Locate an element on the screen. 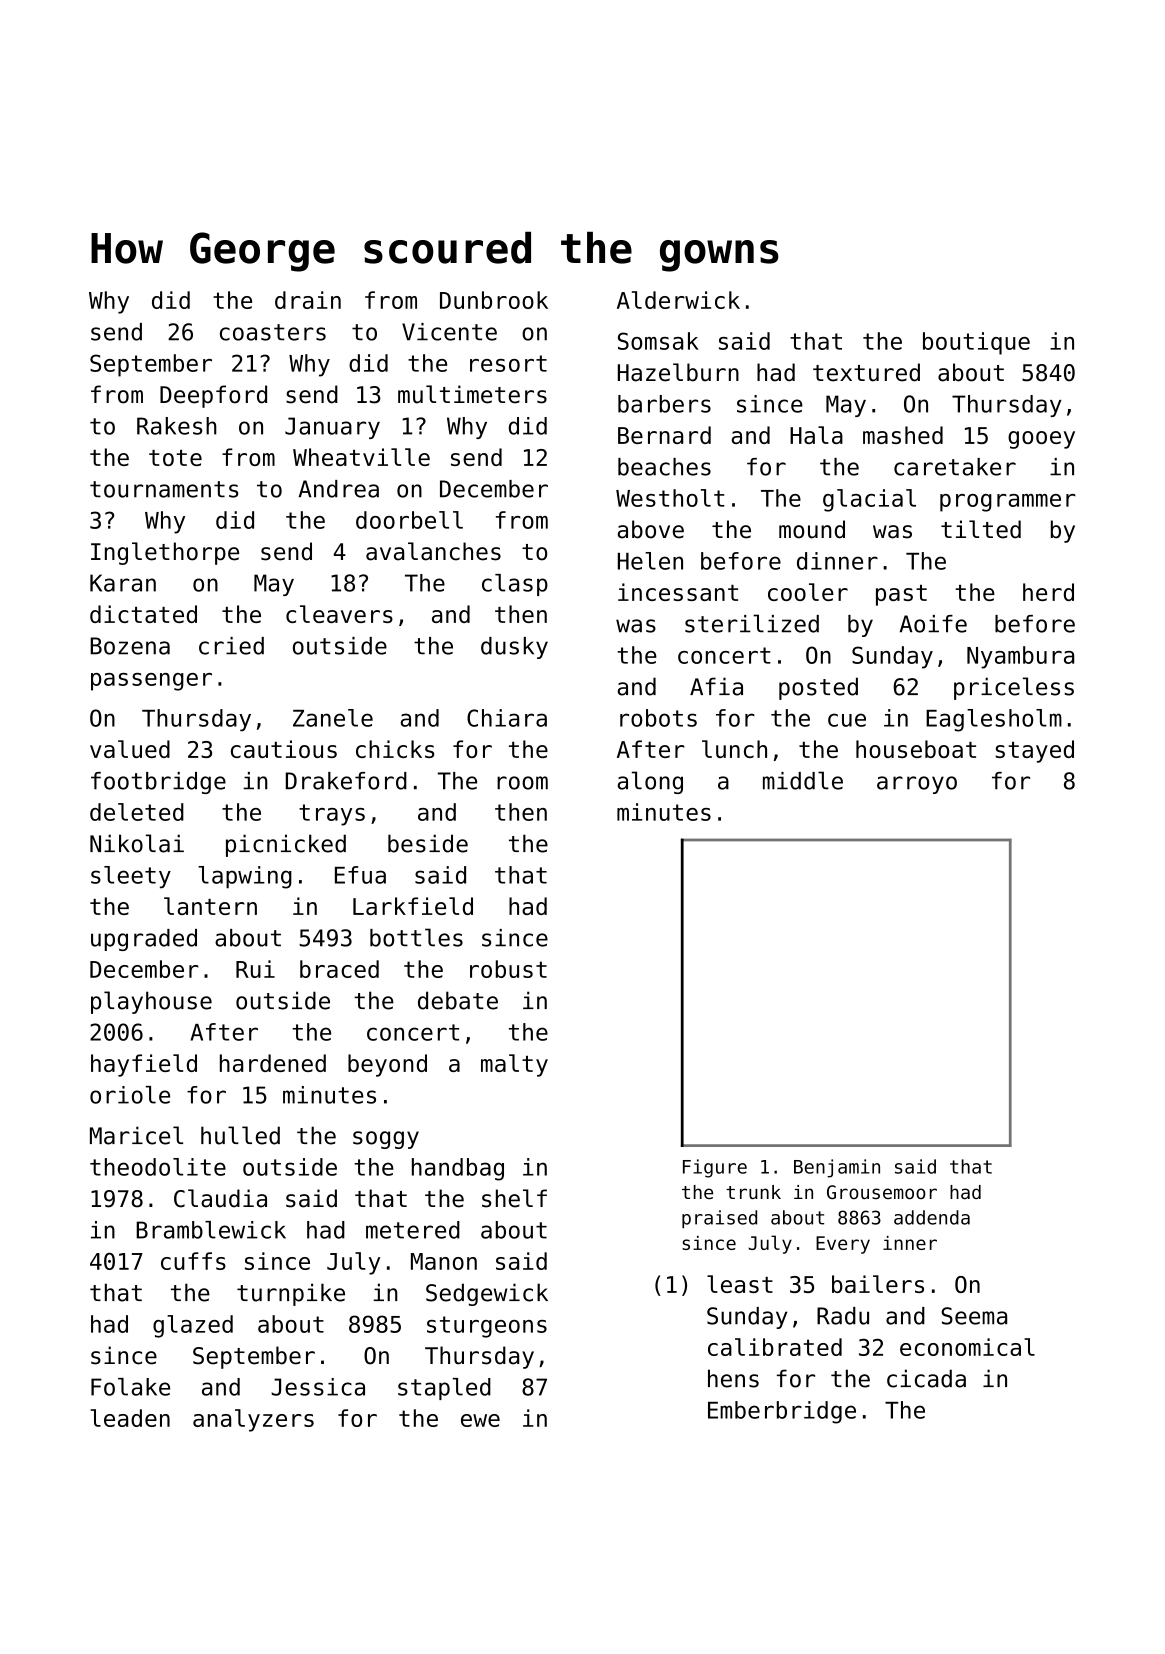 The image size is (1165, 1654). analyzers is located at coordinates (253, 1420).
